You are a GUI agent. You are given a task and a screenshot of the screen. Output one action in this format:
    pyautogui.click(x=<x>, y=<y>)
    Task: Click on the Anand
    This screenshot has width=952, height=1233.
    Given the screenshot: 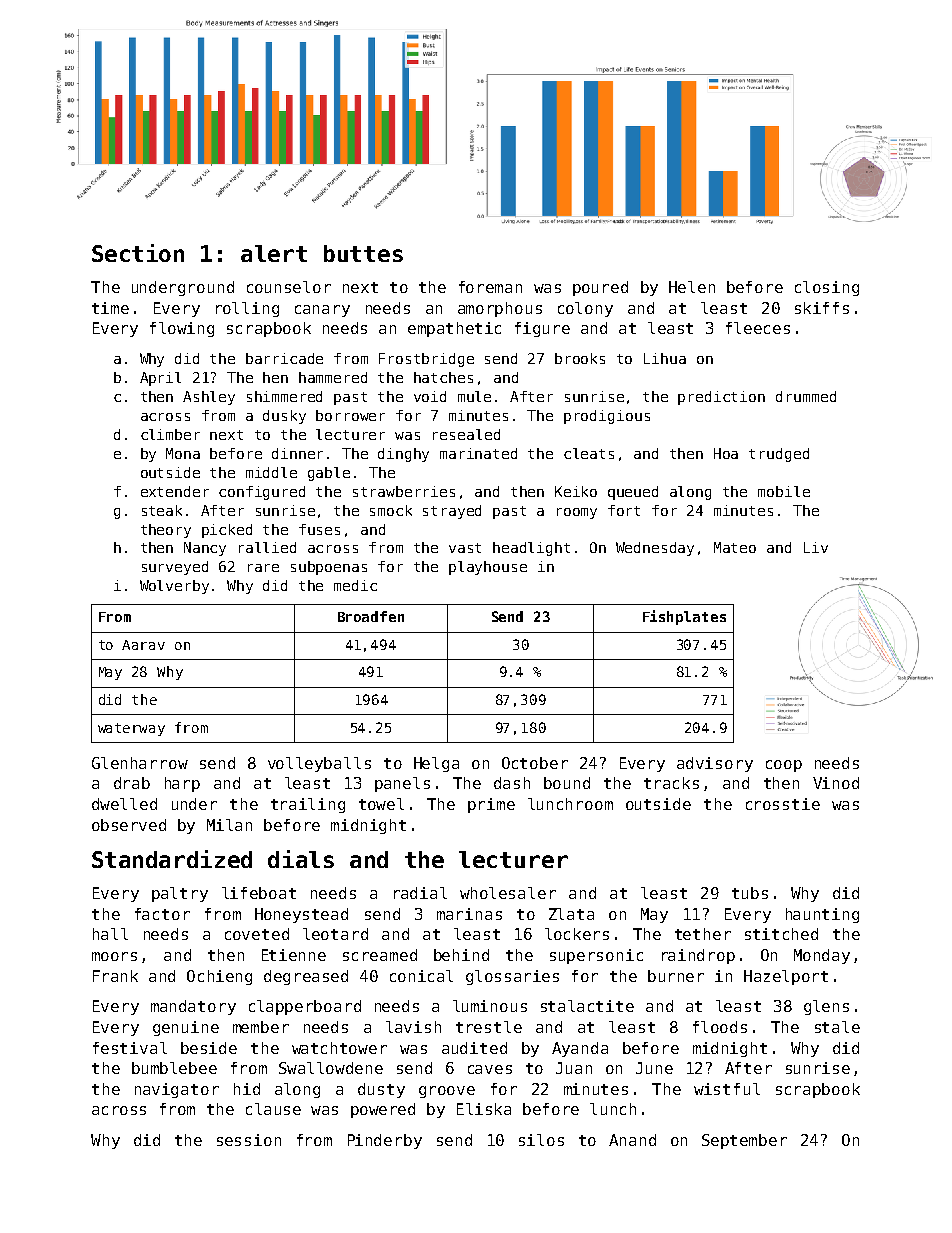 What is the action you would take?
    pyautogui.click(x=632, y=1140)
